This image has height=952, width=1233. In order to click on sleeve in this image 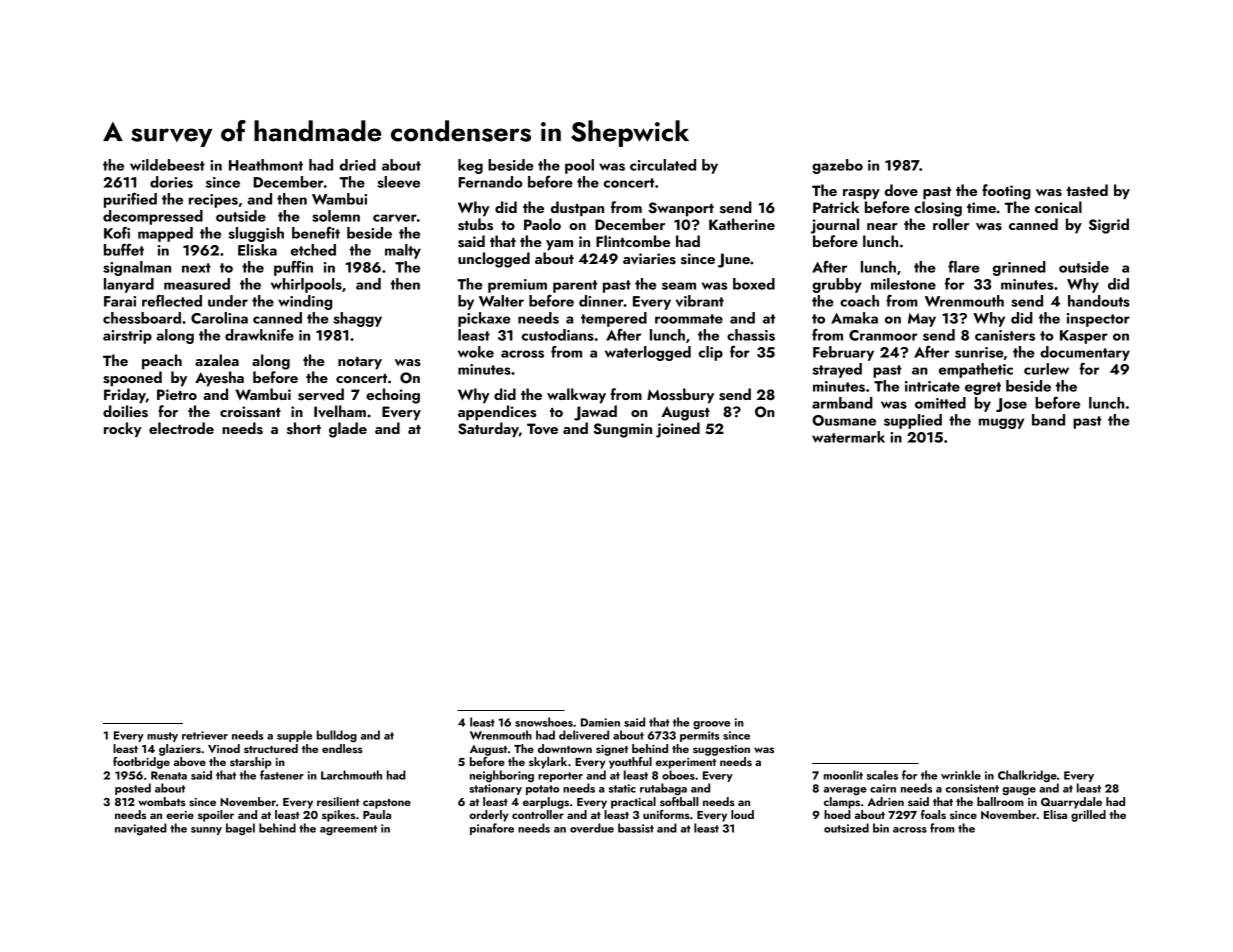, I will do `click(398, 182)`.
